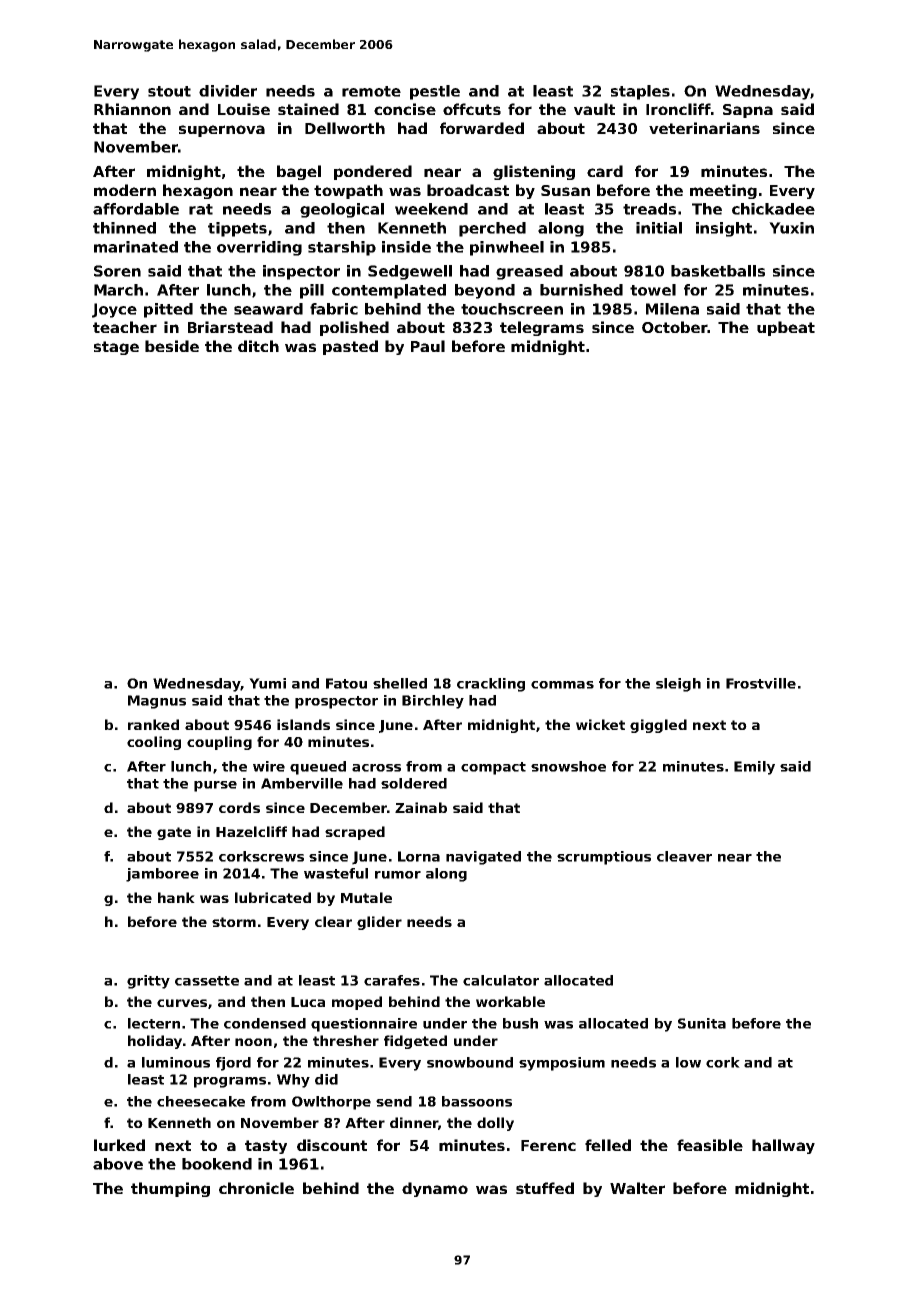 Image resolution: width=908 pixels, height=1316 pixels. What do you see at coordinates (168, 310) in the screenshot?
I see `pitted` at bounding box center [168, 310].
